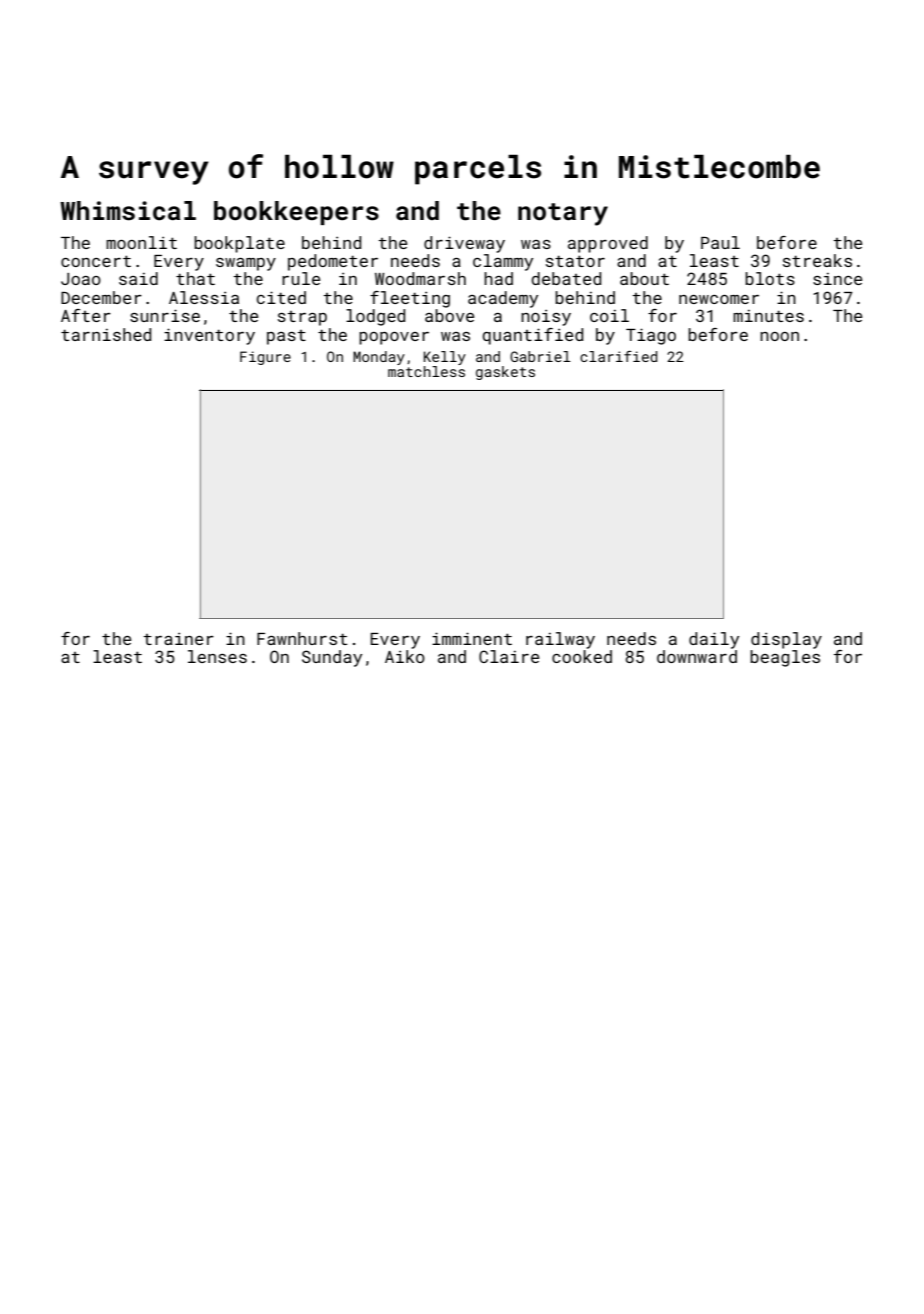  I want to click on Monday, so click(379, 358).
